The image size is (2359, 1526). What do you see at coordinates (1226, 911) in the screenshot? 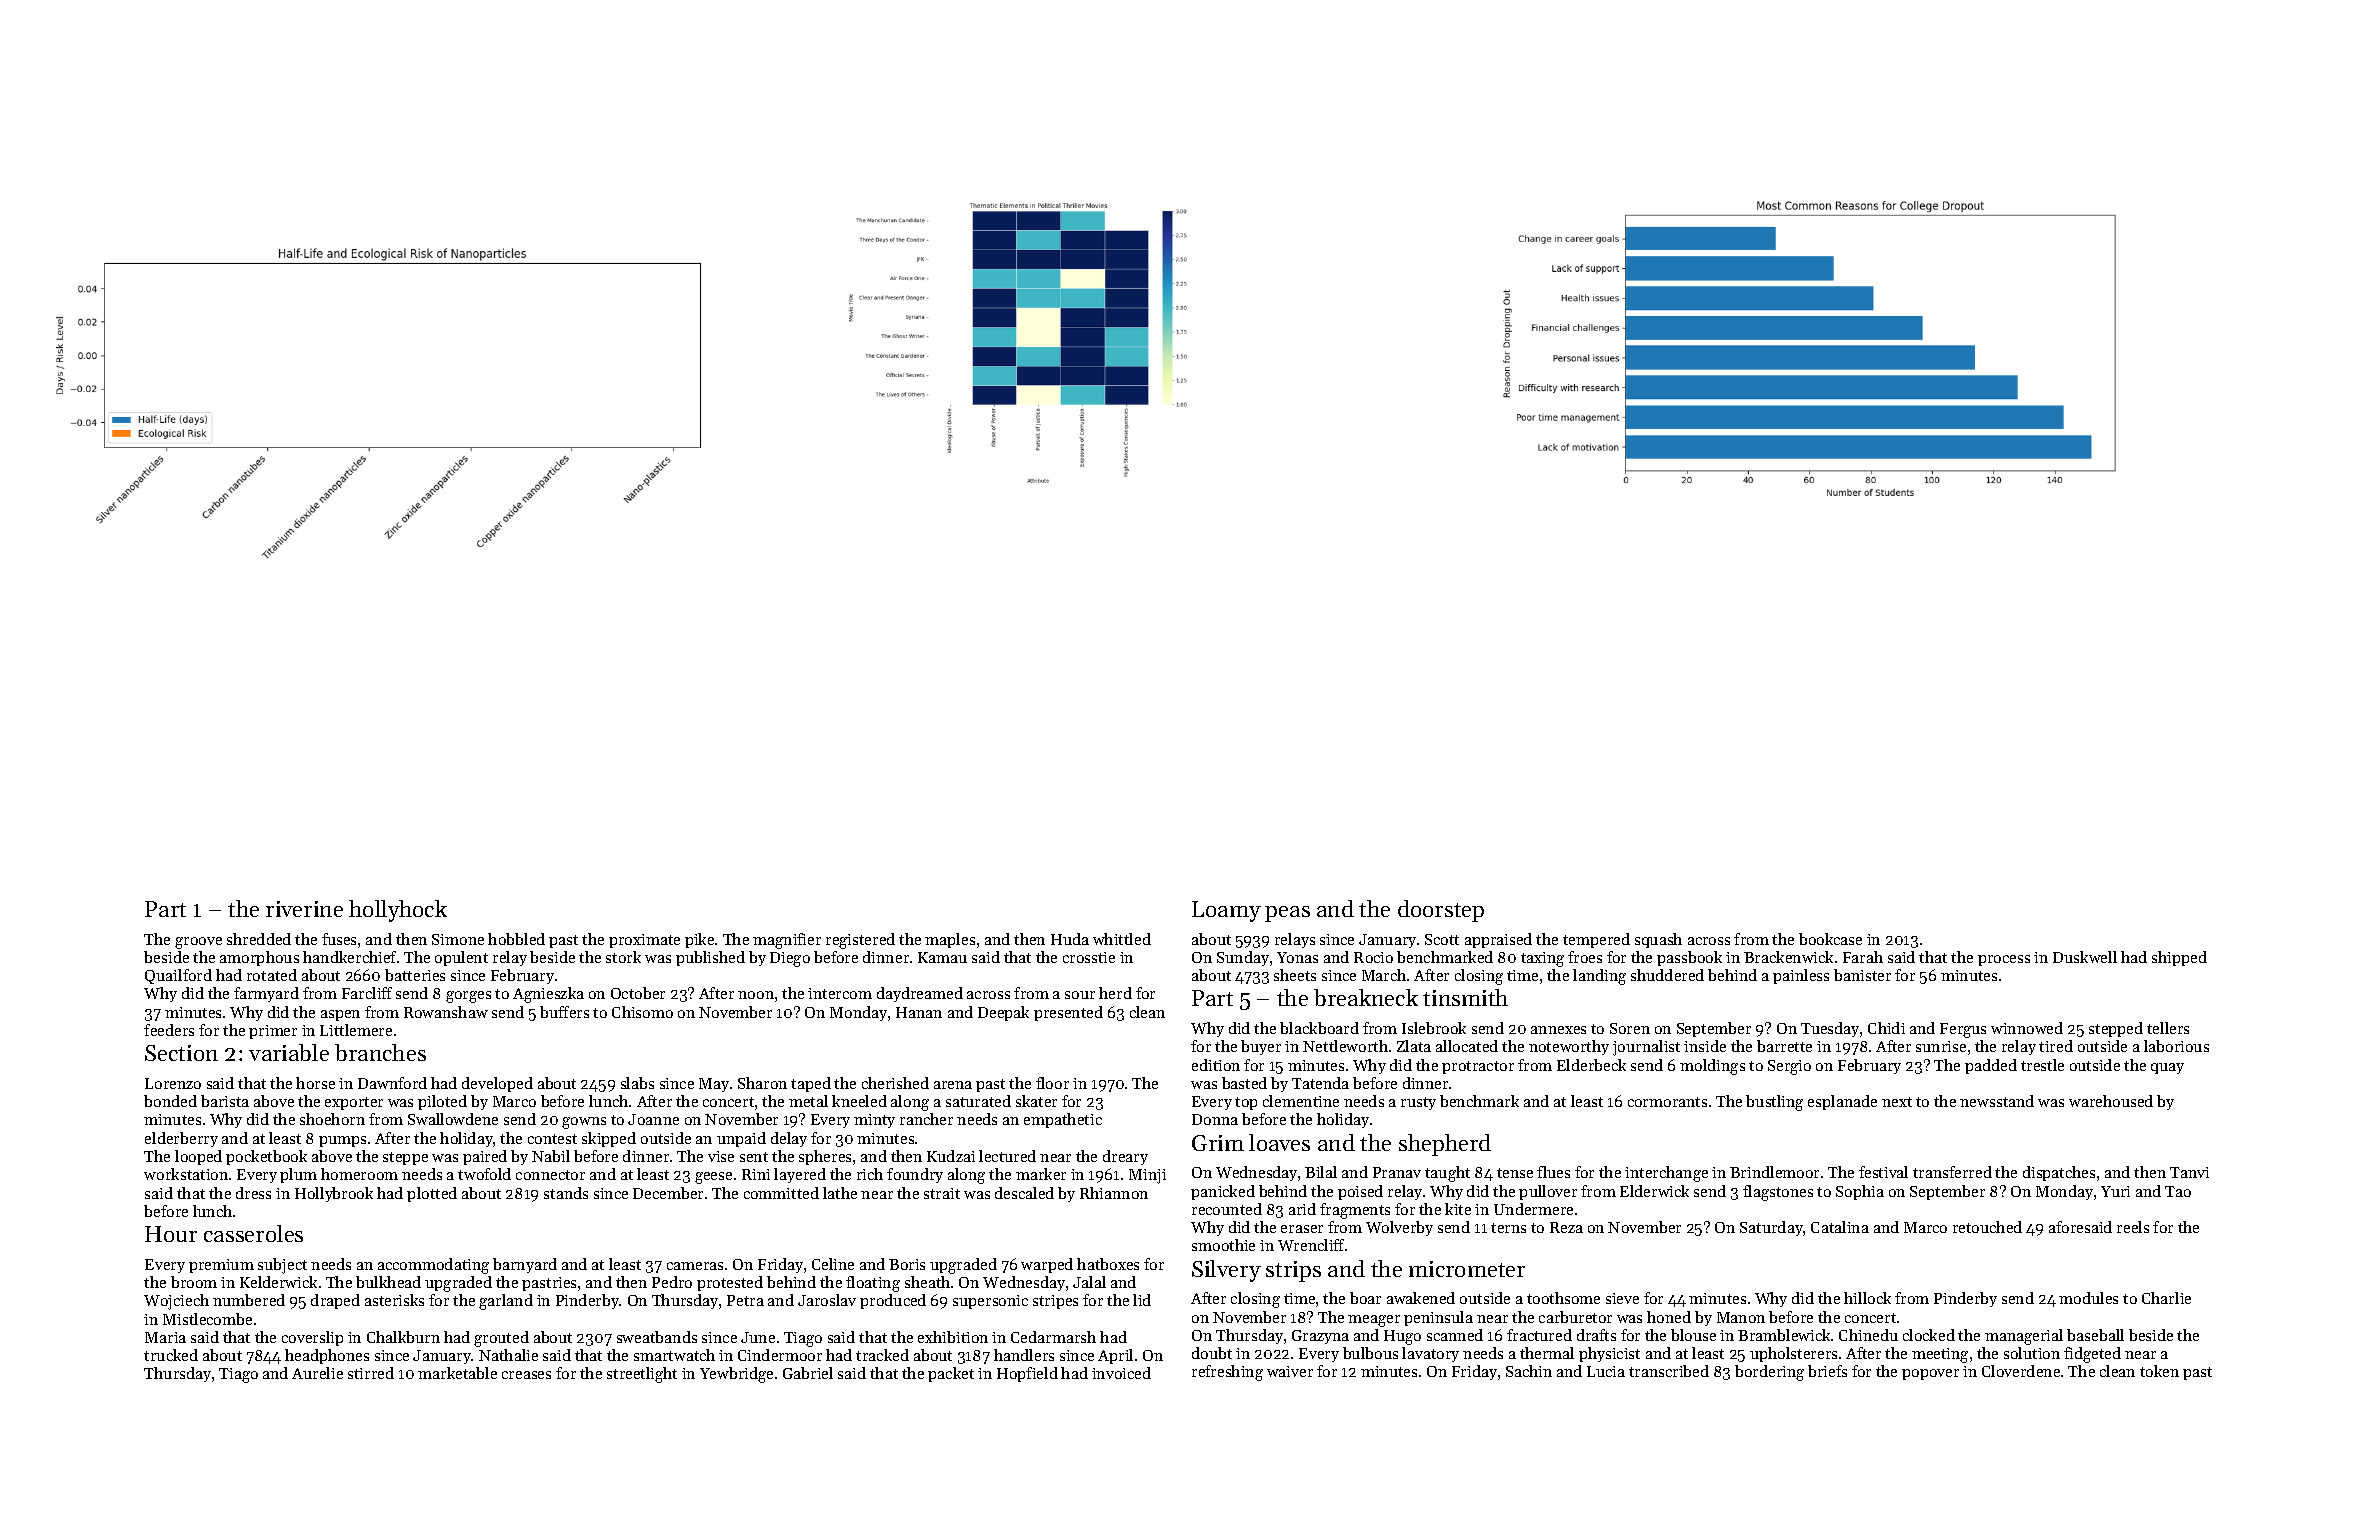
I see `Loamy` at bounding box center [1226, 911].
